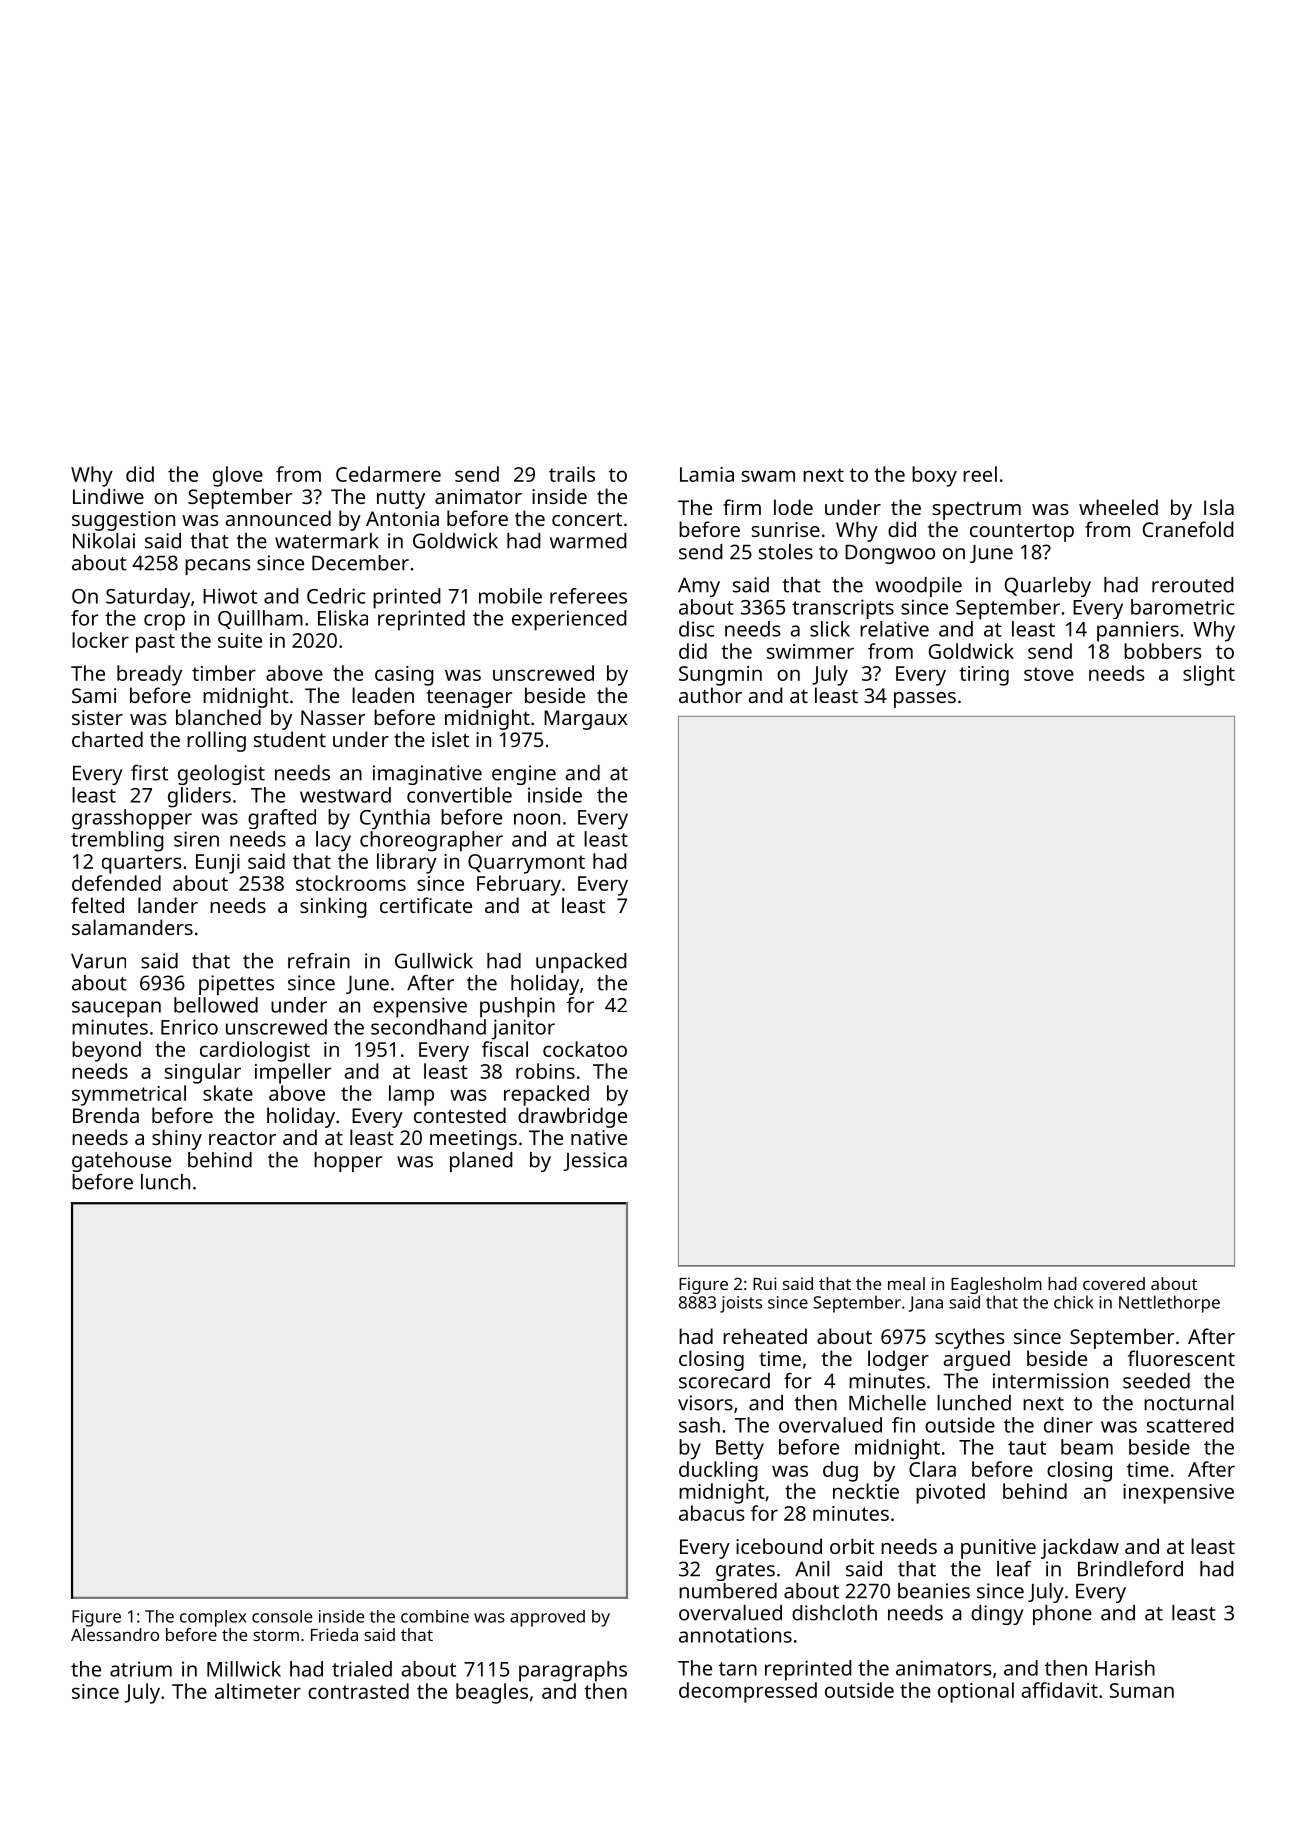 Image resolution: width=1306 pixels, height=1846 pixels. I want to click on trialed, so click(362, 1669).
